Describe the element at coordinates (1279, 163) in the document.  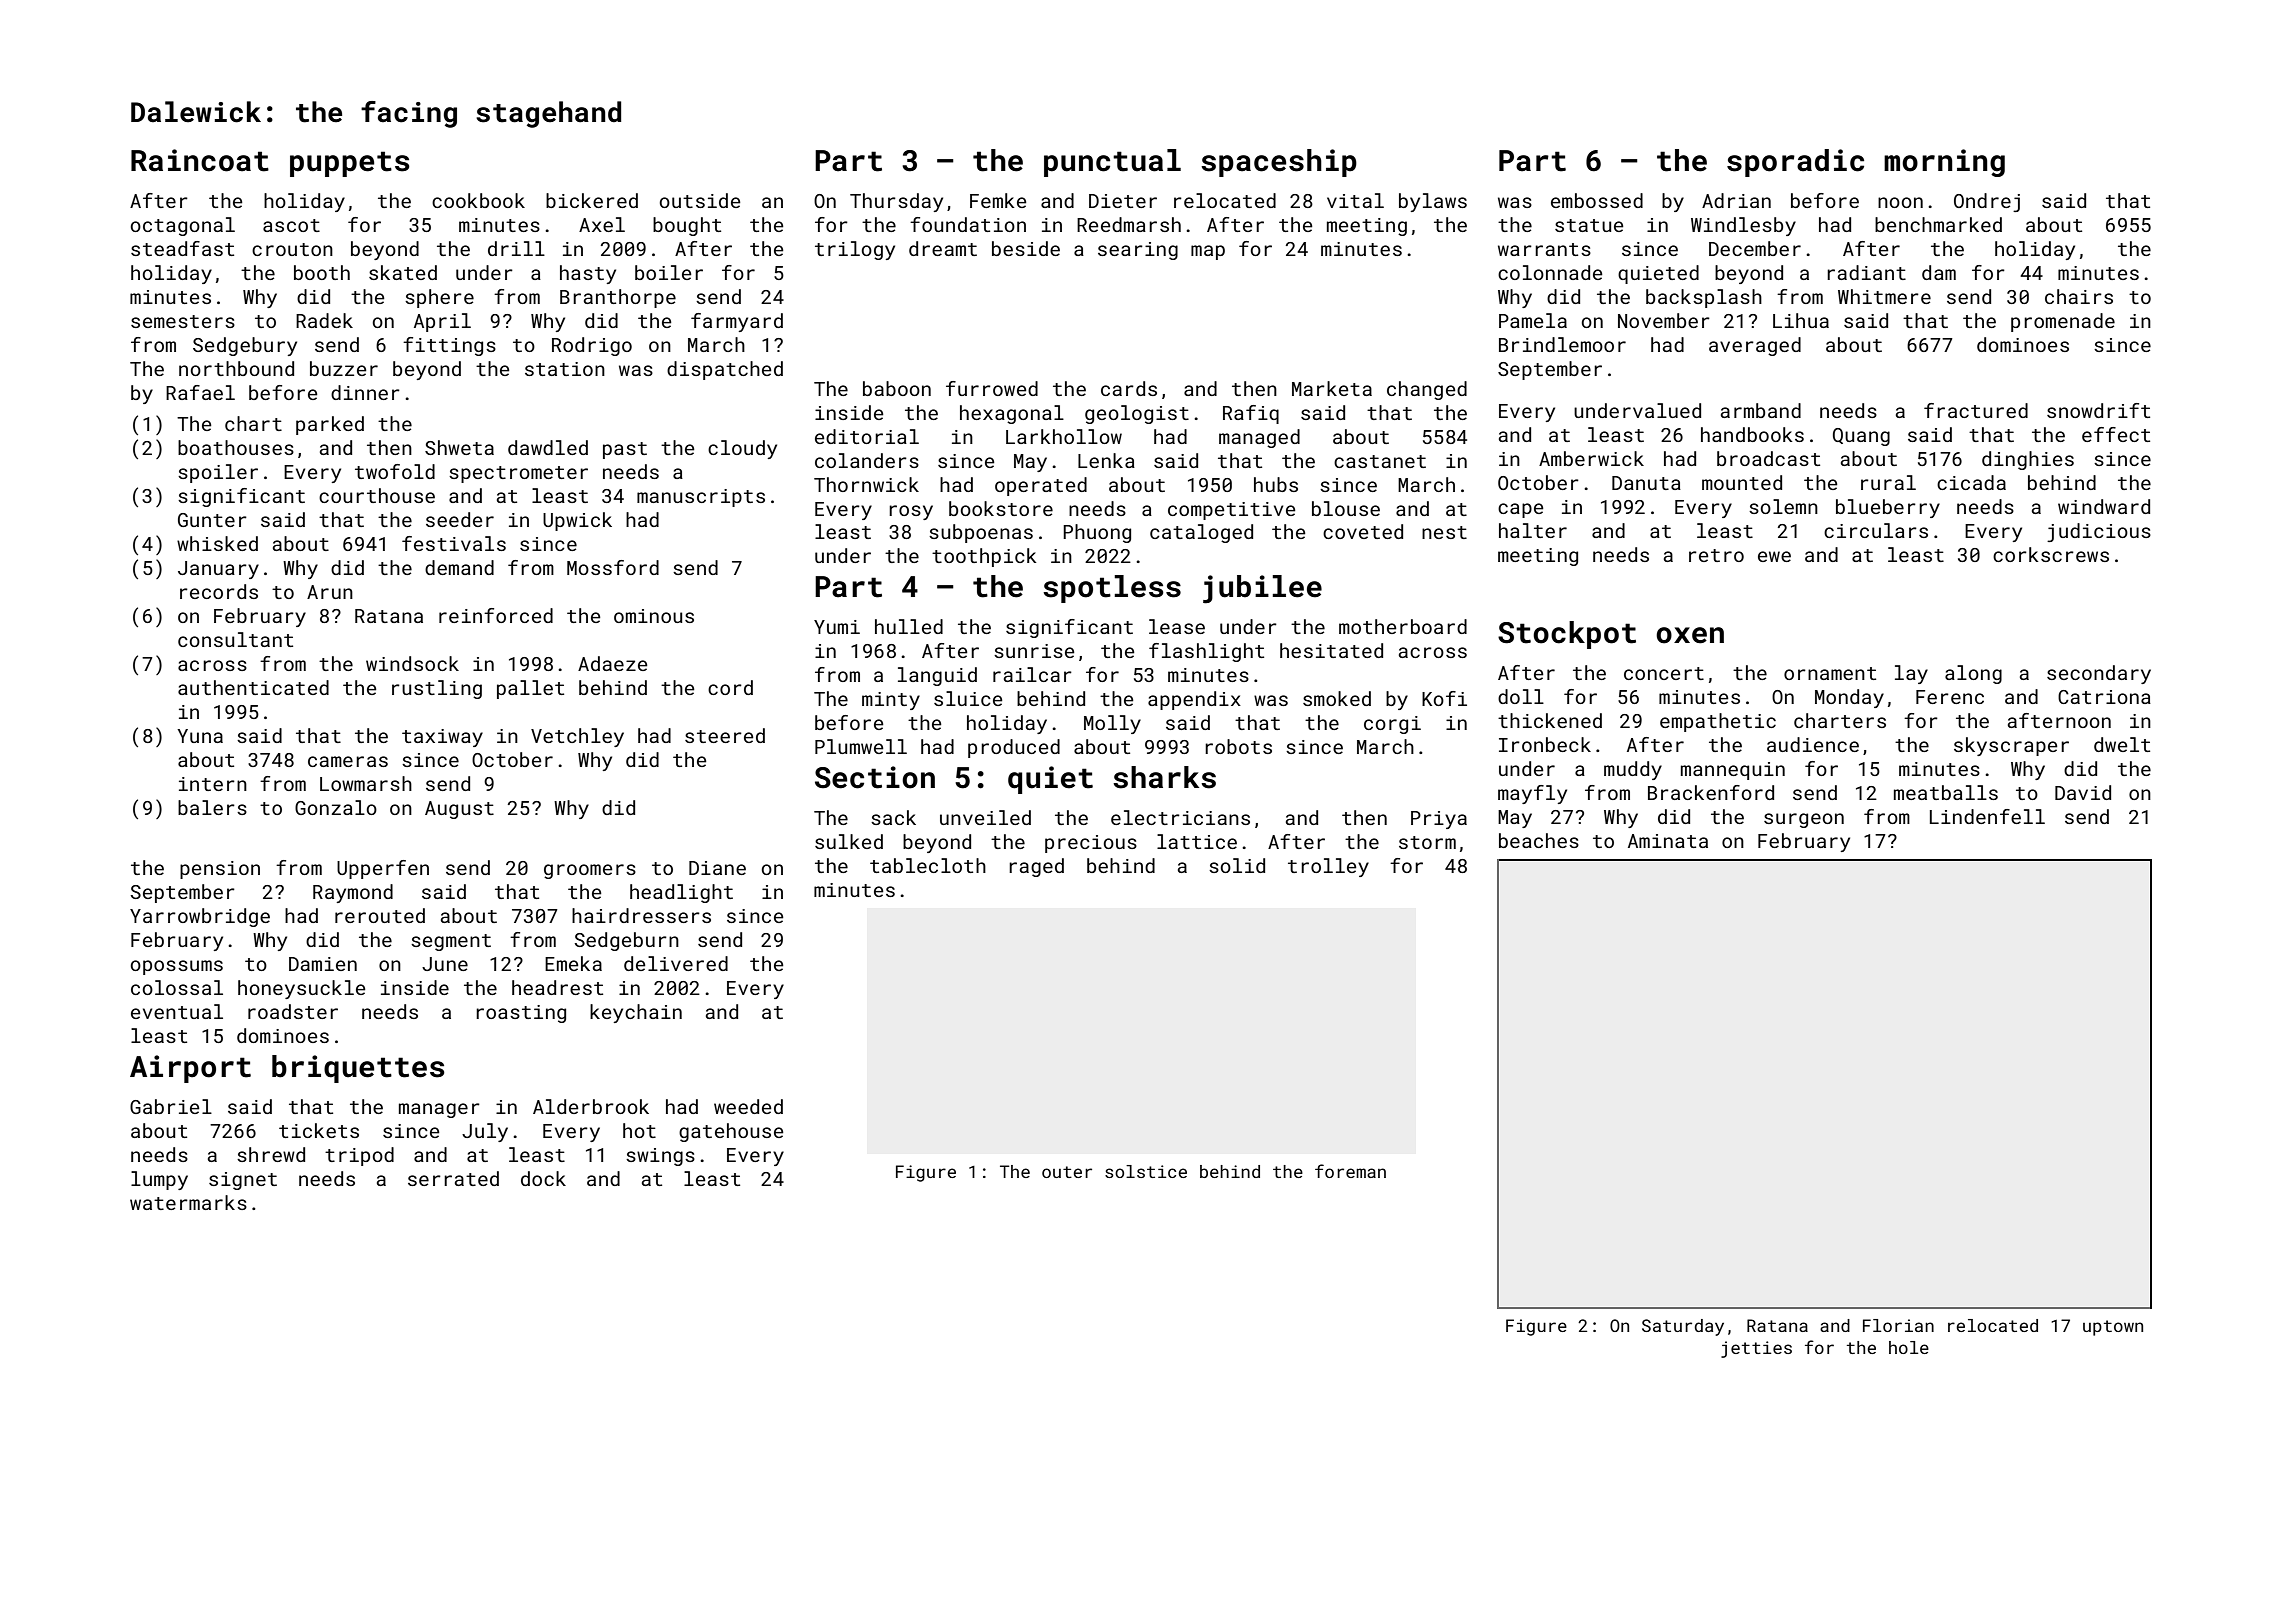
I see `spaceship` at that location.
